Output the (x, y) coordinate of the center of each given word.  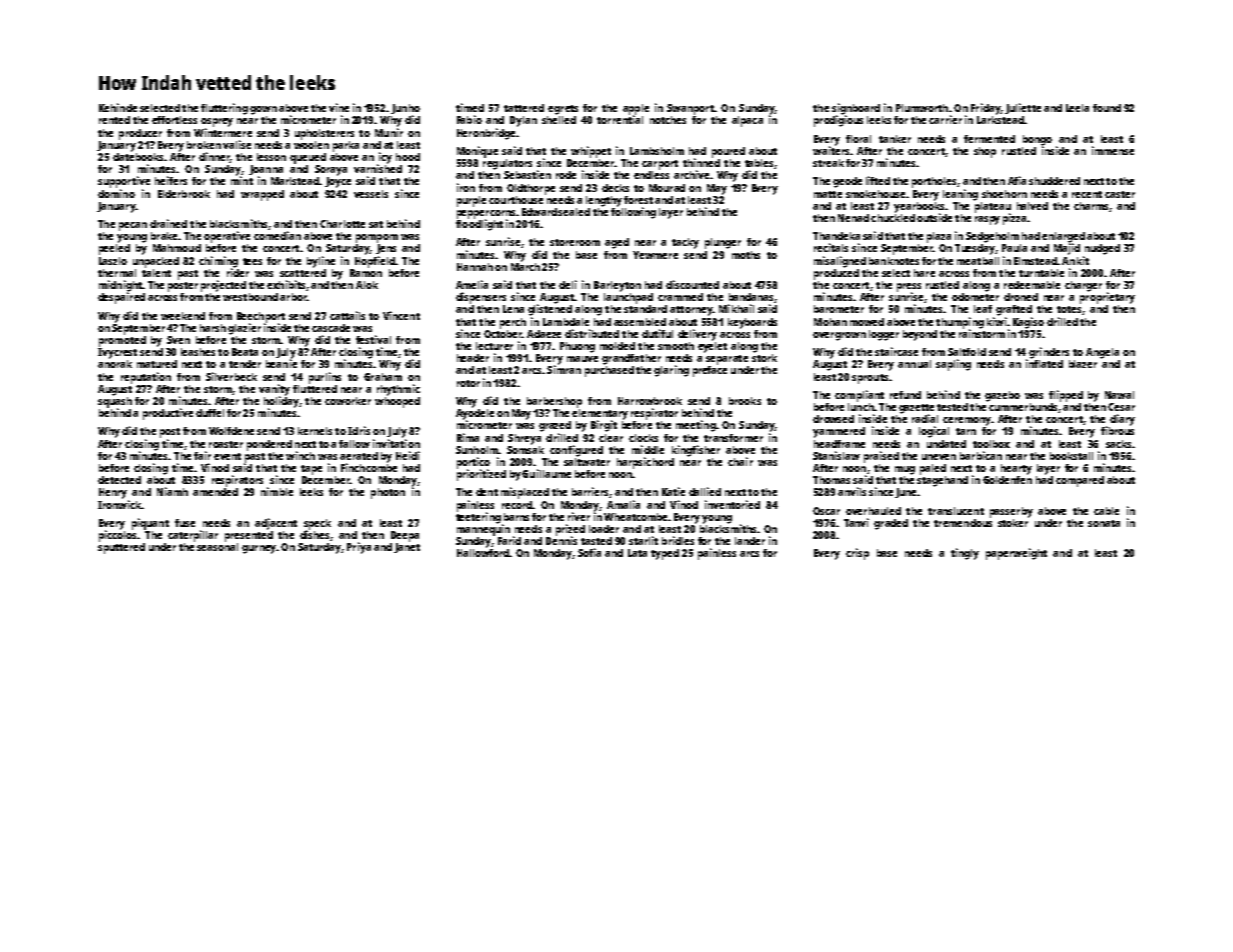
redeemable (1032, 285)
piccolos (117, 536)
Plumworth (922, 108)
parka (346, 146)
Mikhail (736, 308)
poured (728, 152)
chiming (218, 262)
